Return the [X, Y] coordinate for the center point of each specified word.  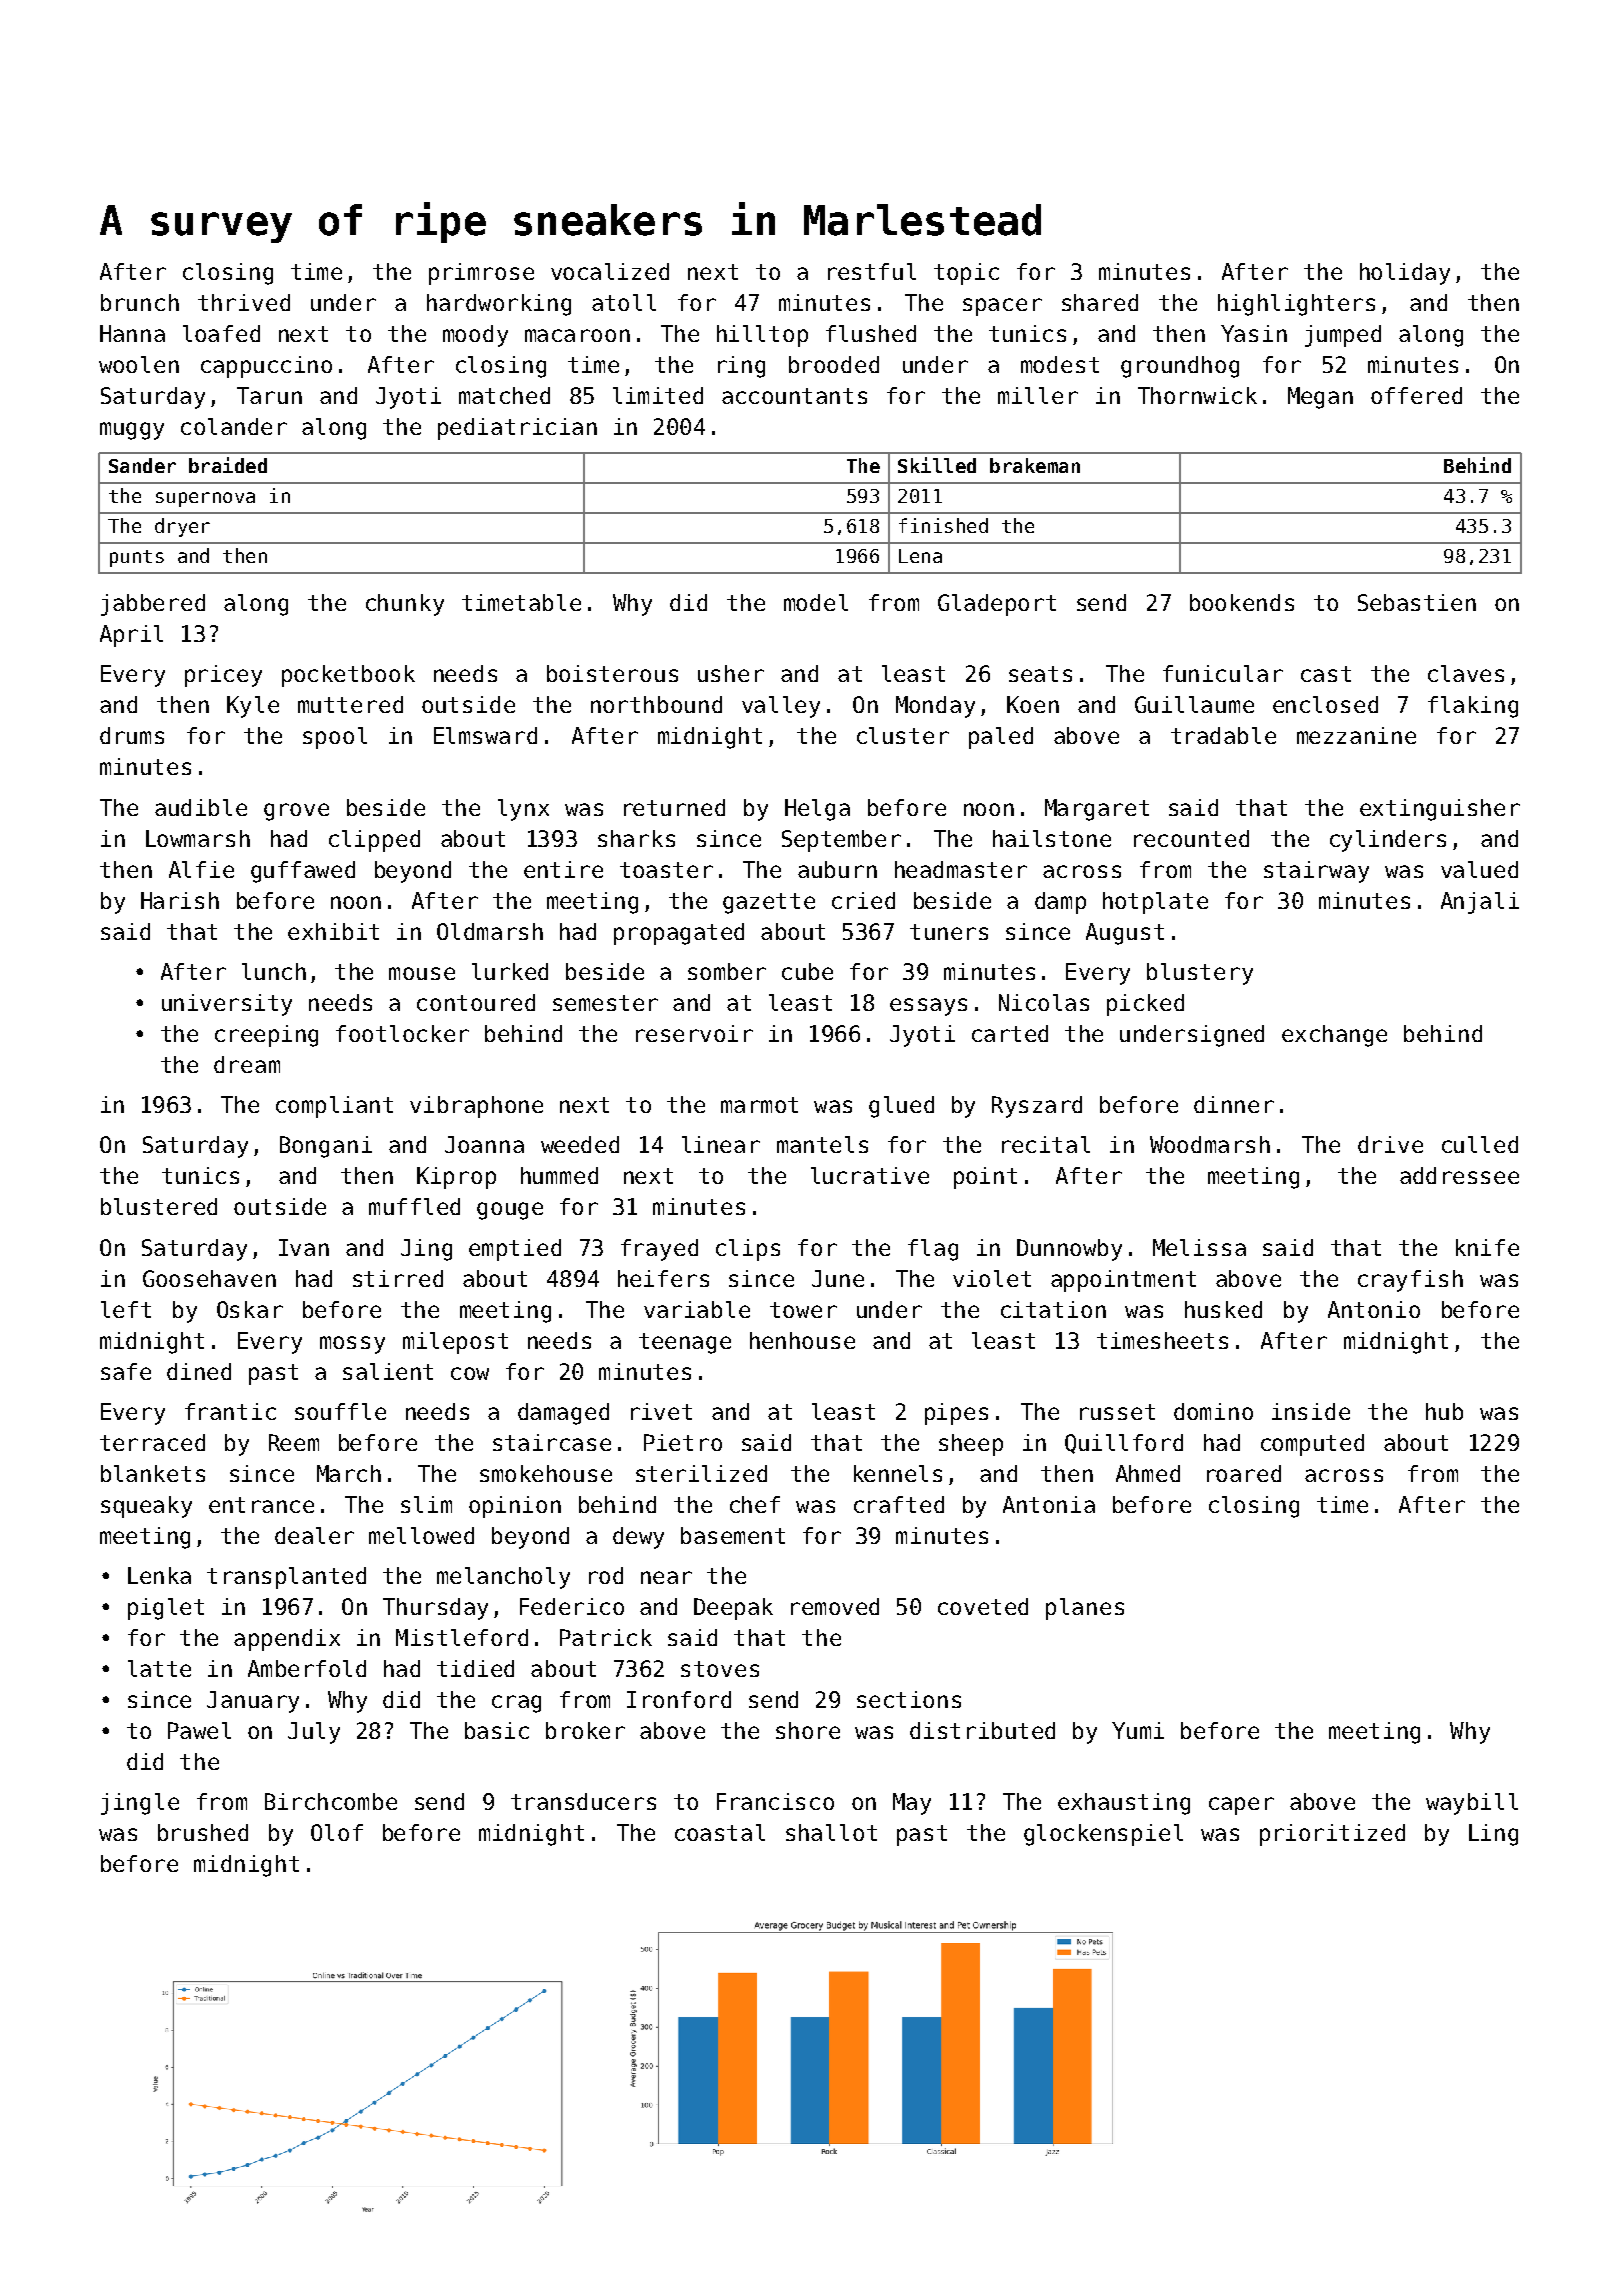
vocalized [610, 271]
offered [1416, 395]
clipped [374, 841]
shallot [831, 1832]
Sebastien [1417, 602]
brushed [203, 1832]
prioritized [1332, 1835]
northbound [656, 704]
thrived [244, 302]
